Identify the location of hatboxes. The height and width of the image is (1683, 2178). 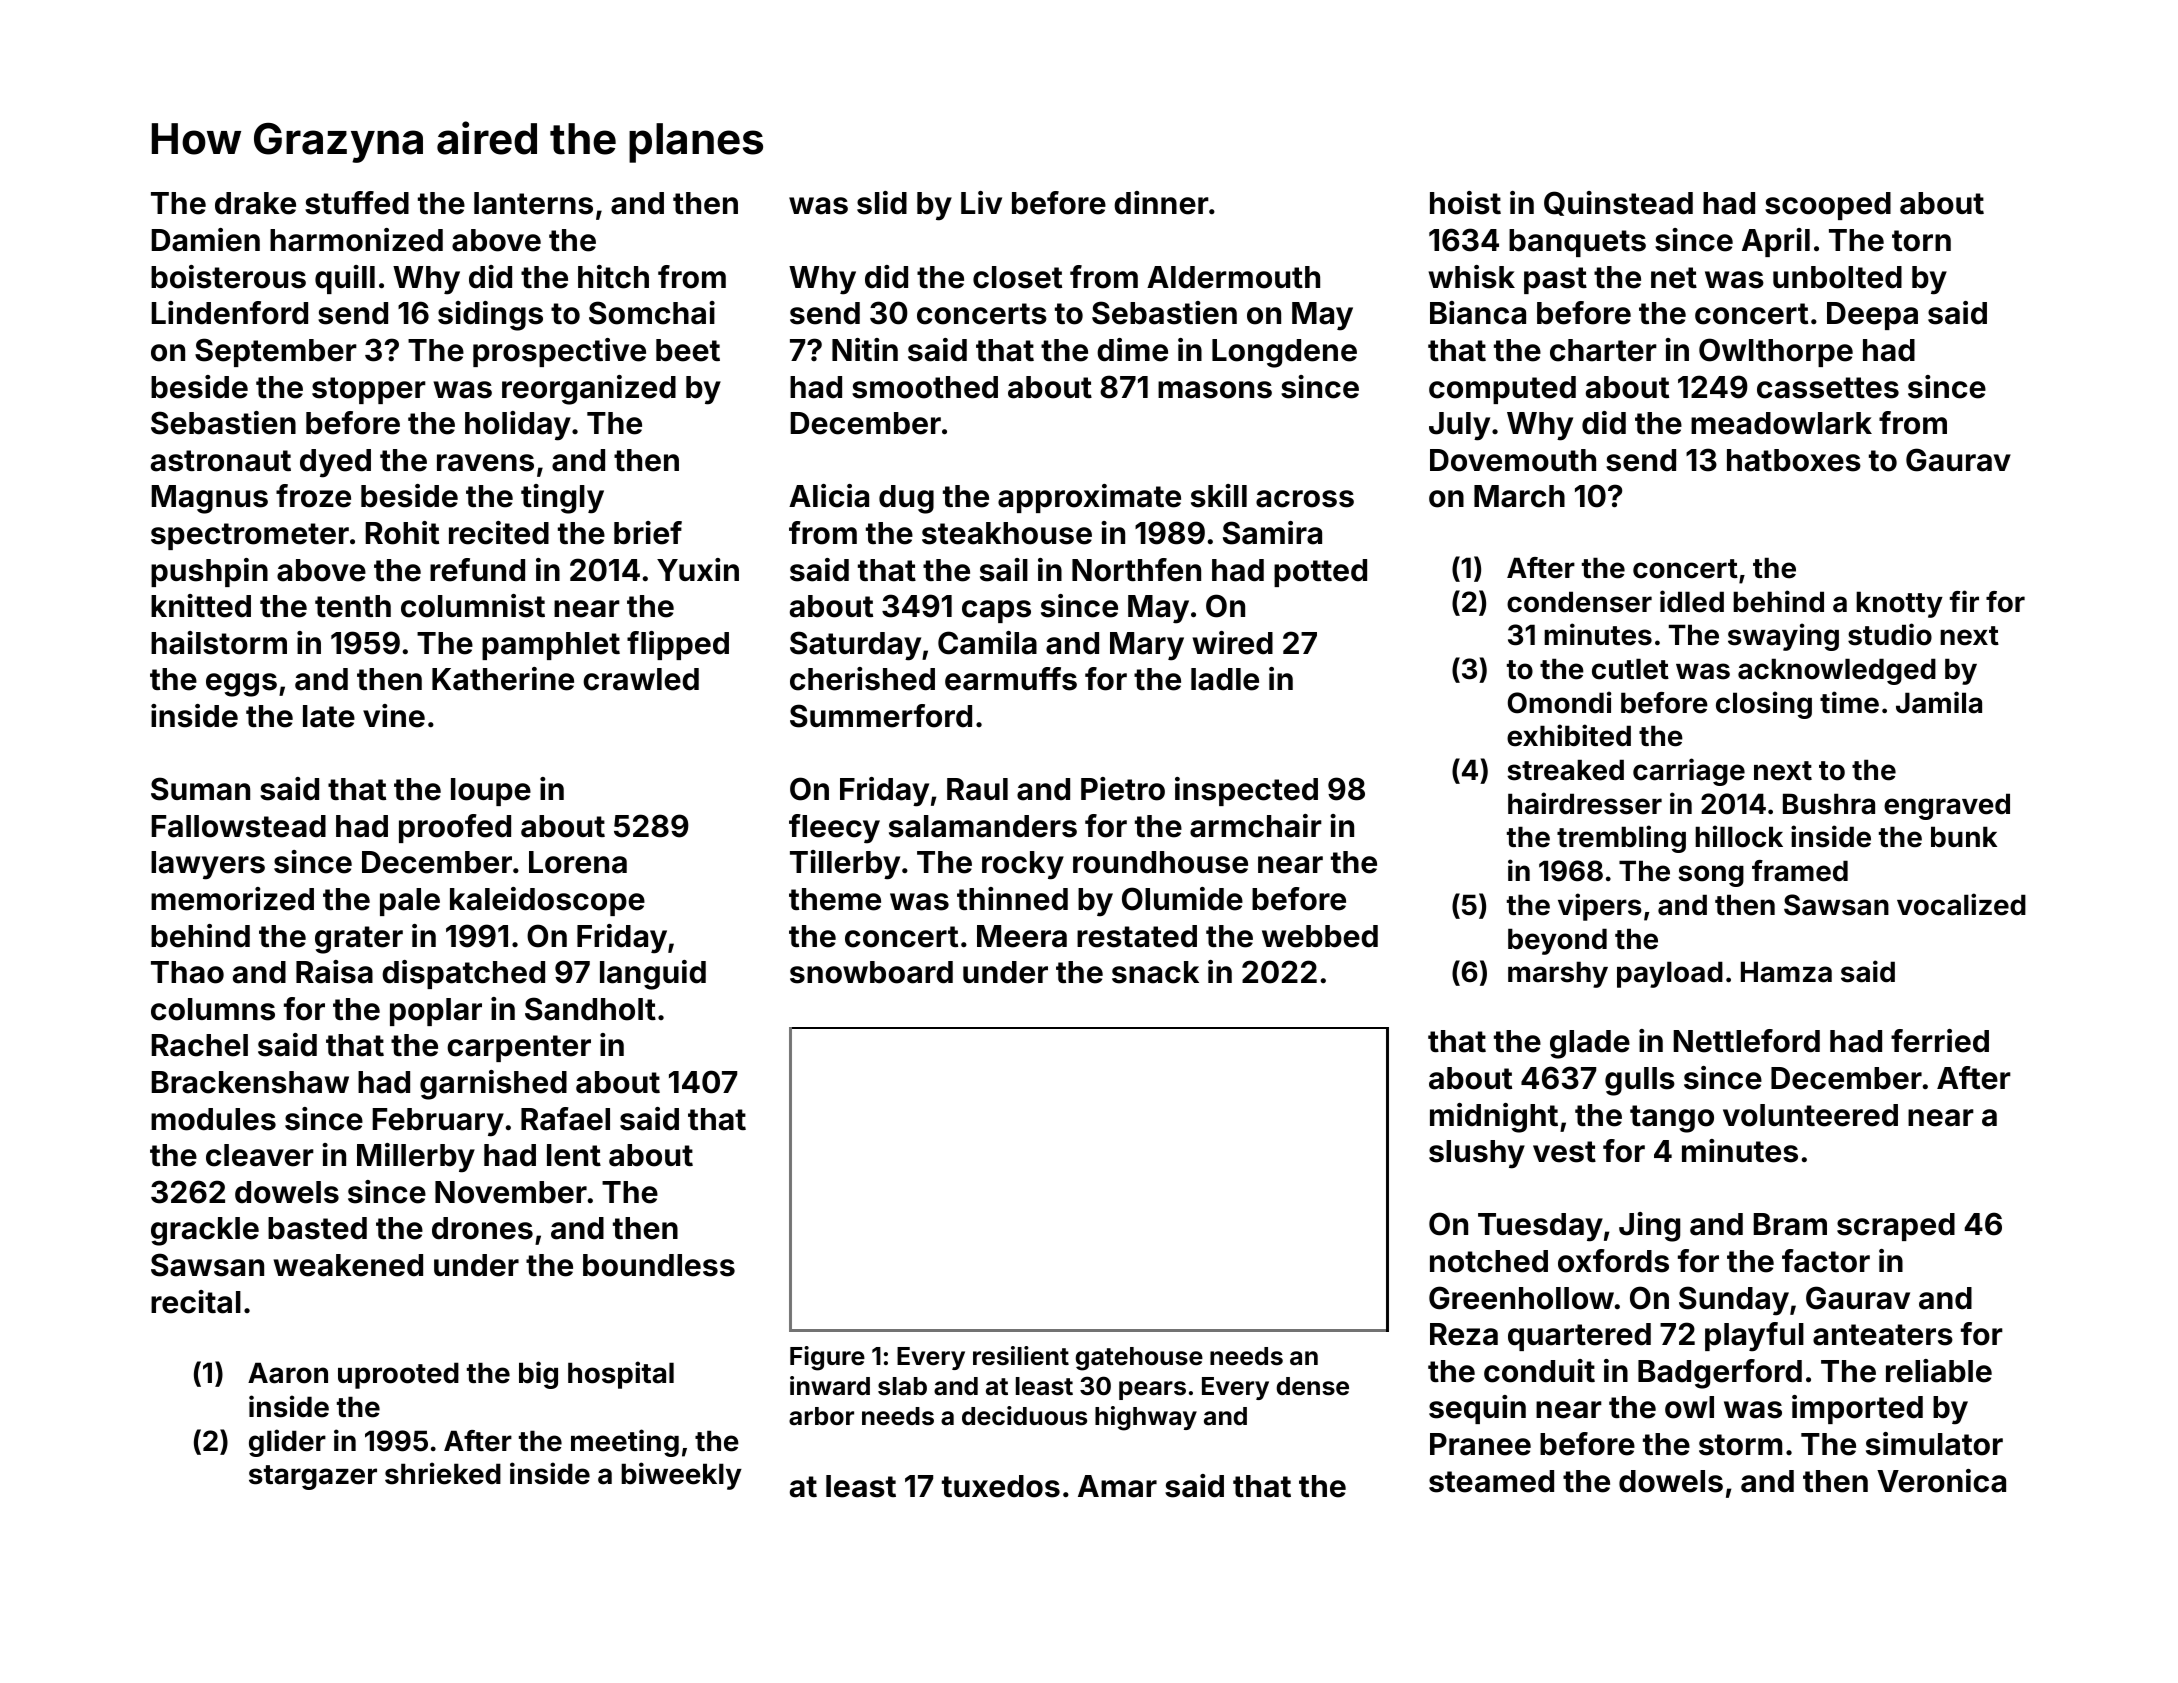
(1794, 460).
